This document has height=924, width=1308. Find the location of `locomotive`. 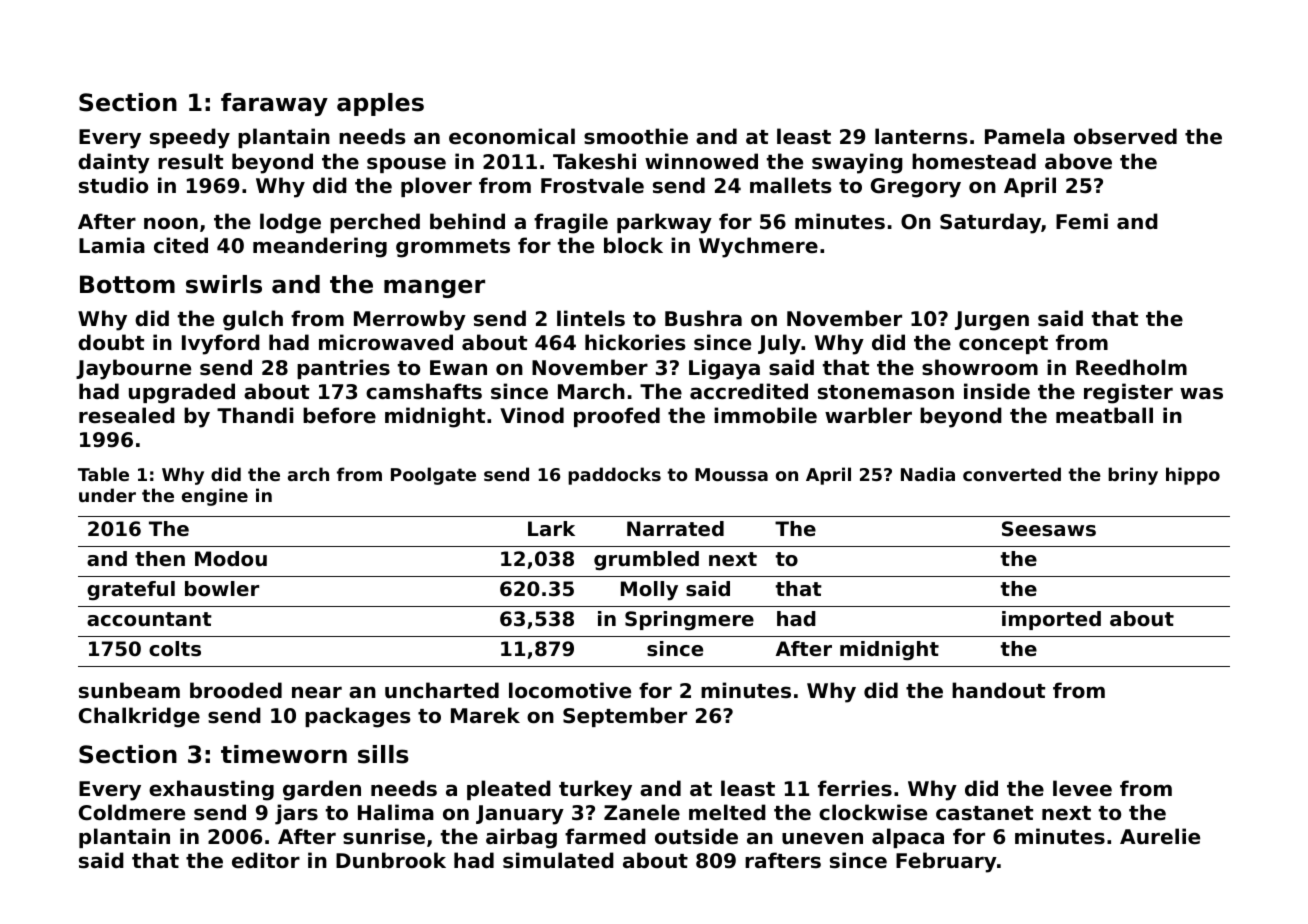

locomotive is located at coordinates (570, 690).
